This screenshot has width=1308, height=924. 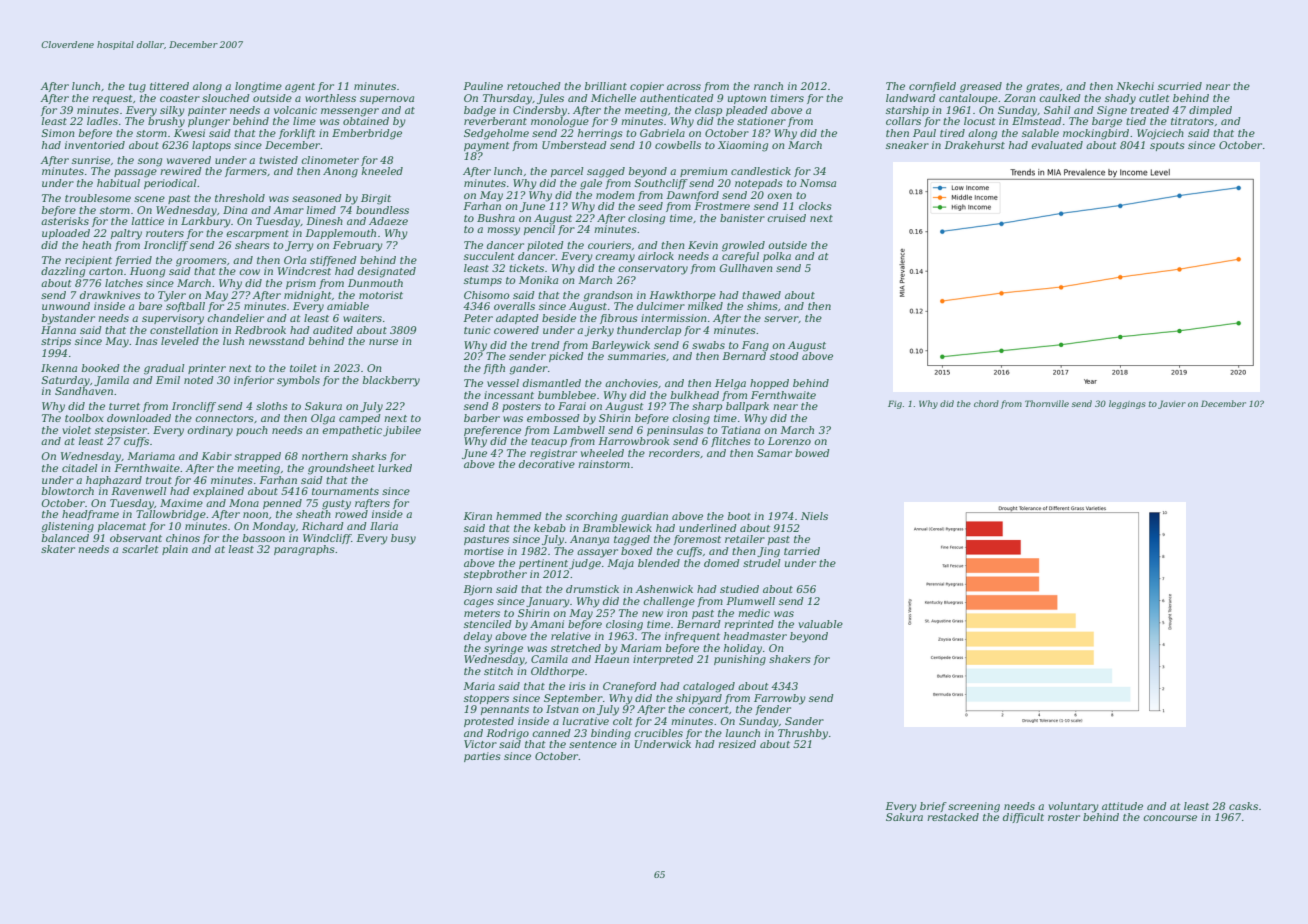 What do you see at coordinates (1057, 145) in the screenshot?
I see `evaluated` at bounding box center [1057, 145].
